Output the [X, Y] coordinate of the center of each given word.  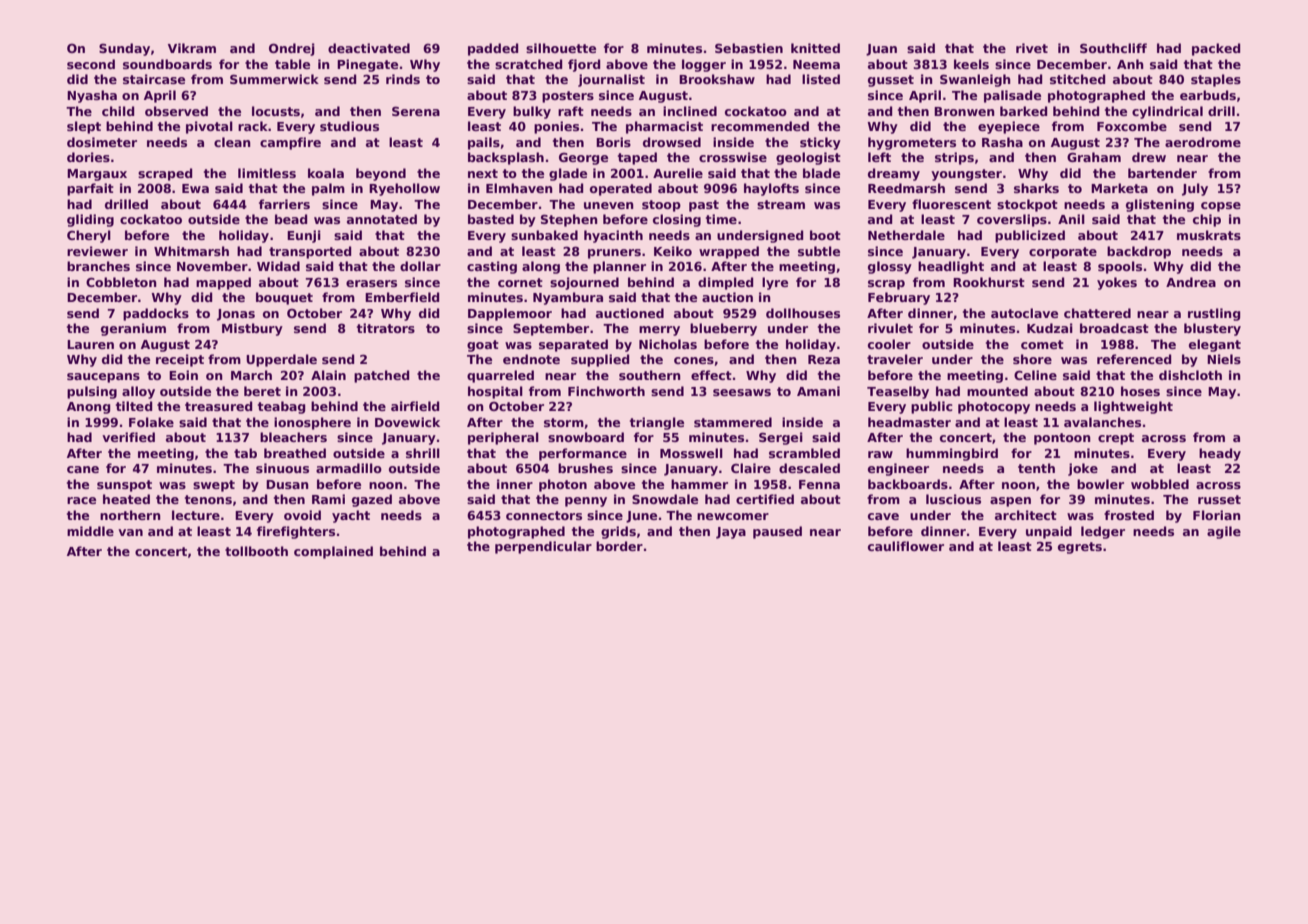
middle [90, 531]
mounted [997, 391]
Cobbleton [121, 282]
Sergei [781, 438]
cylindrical [1167, 112]
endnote [531, 359]
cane [83, 469]
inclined [690, 111]
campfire [290, 143]
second [91, 64]
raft [571, 111]
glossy [890, 267]
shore [1032, 359]
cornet [520, 282]
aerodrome [1203, 142]
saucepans [103, 378]
